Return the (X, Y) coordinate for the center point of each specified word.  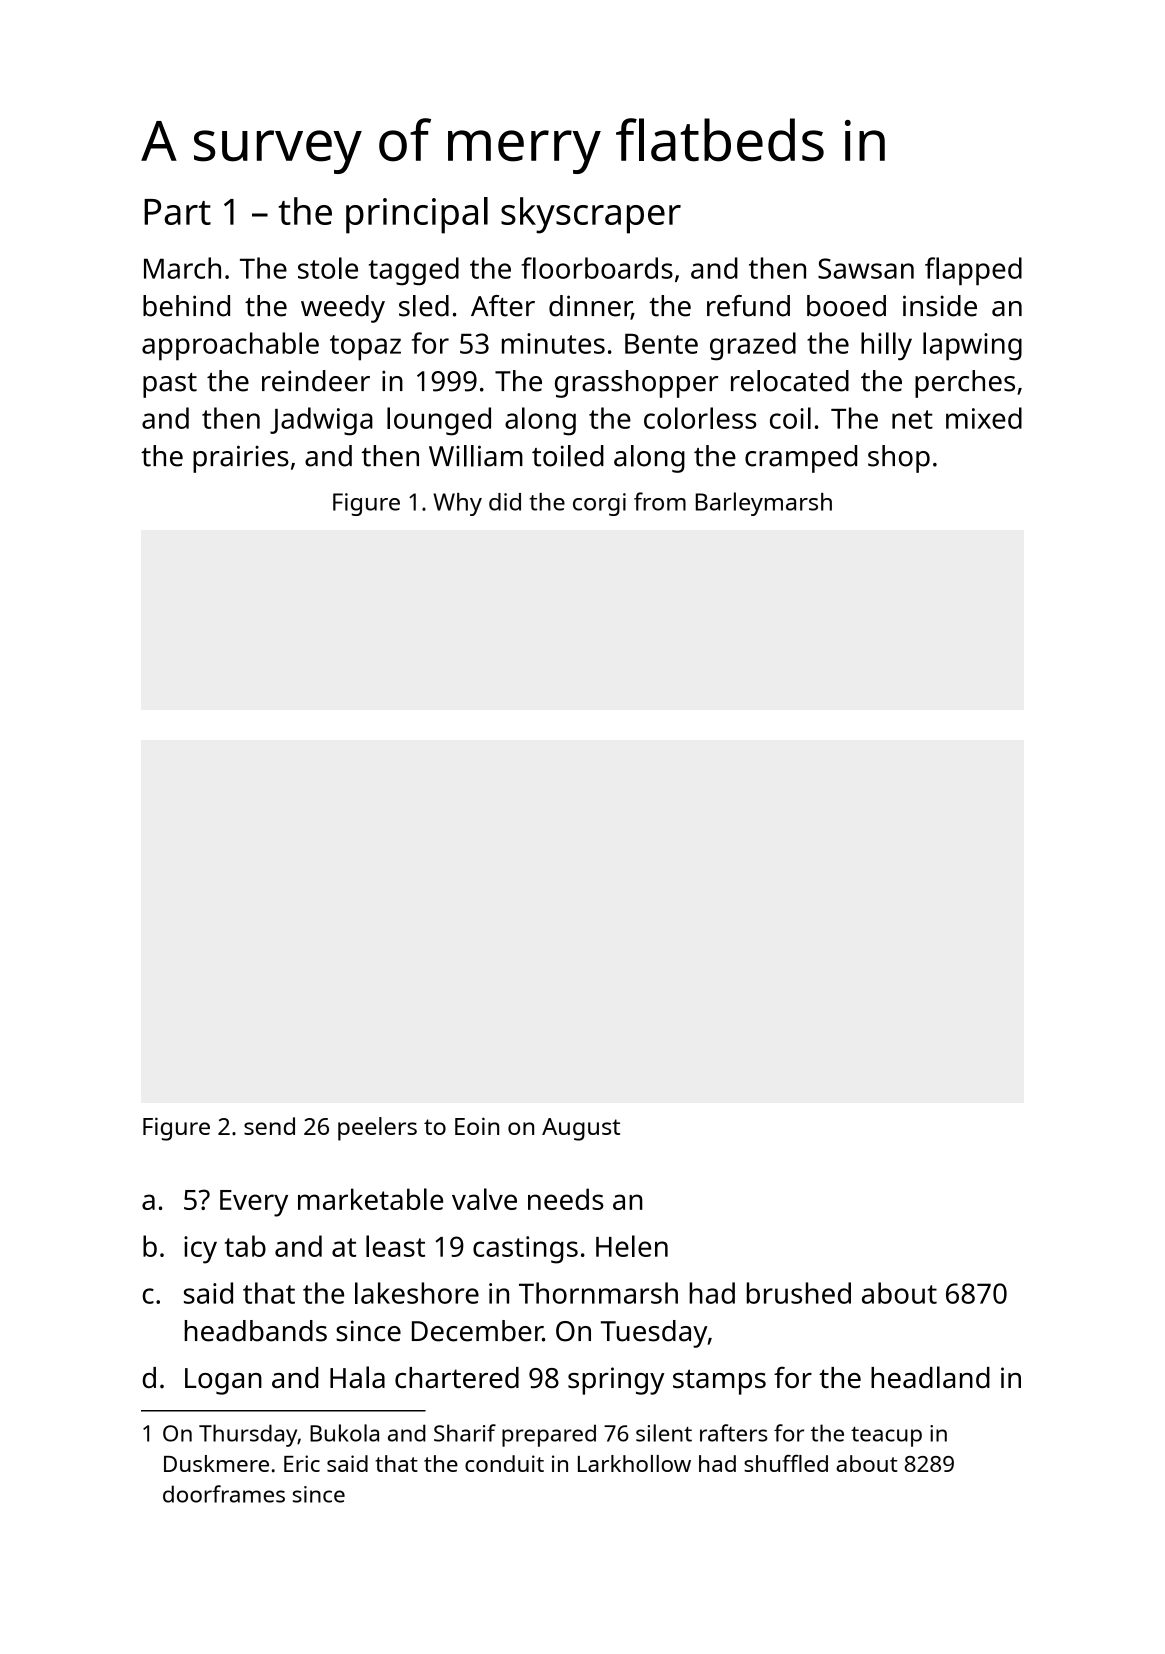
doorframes (224, 1494)
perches (965, 384)
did (505, 502)
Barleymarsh (764, 504)
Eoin (477, 1126)
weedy (343, 309)
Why (457, 504)
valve (484, 1199)
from (660, 501)
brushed (799, 1293)
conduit (504, 1463)
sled (424, 306)
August (581, 1129)
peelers (377, 1129)
